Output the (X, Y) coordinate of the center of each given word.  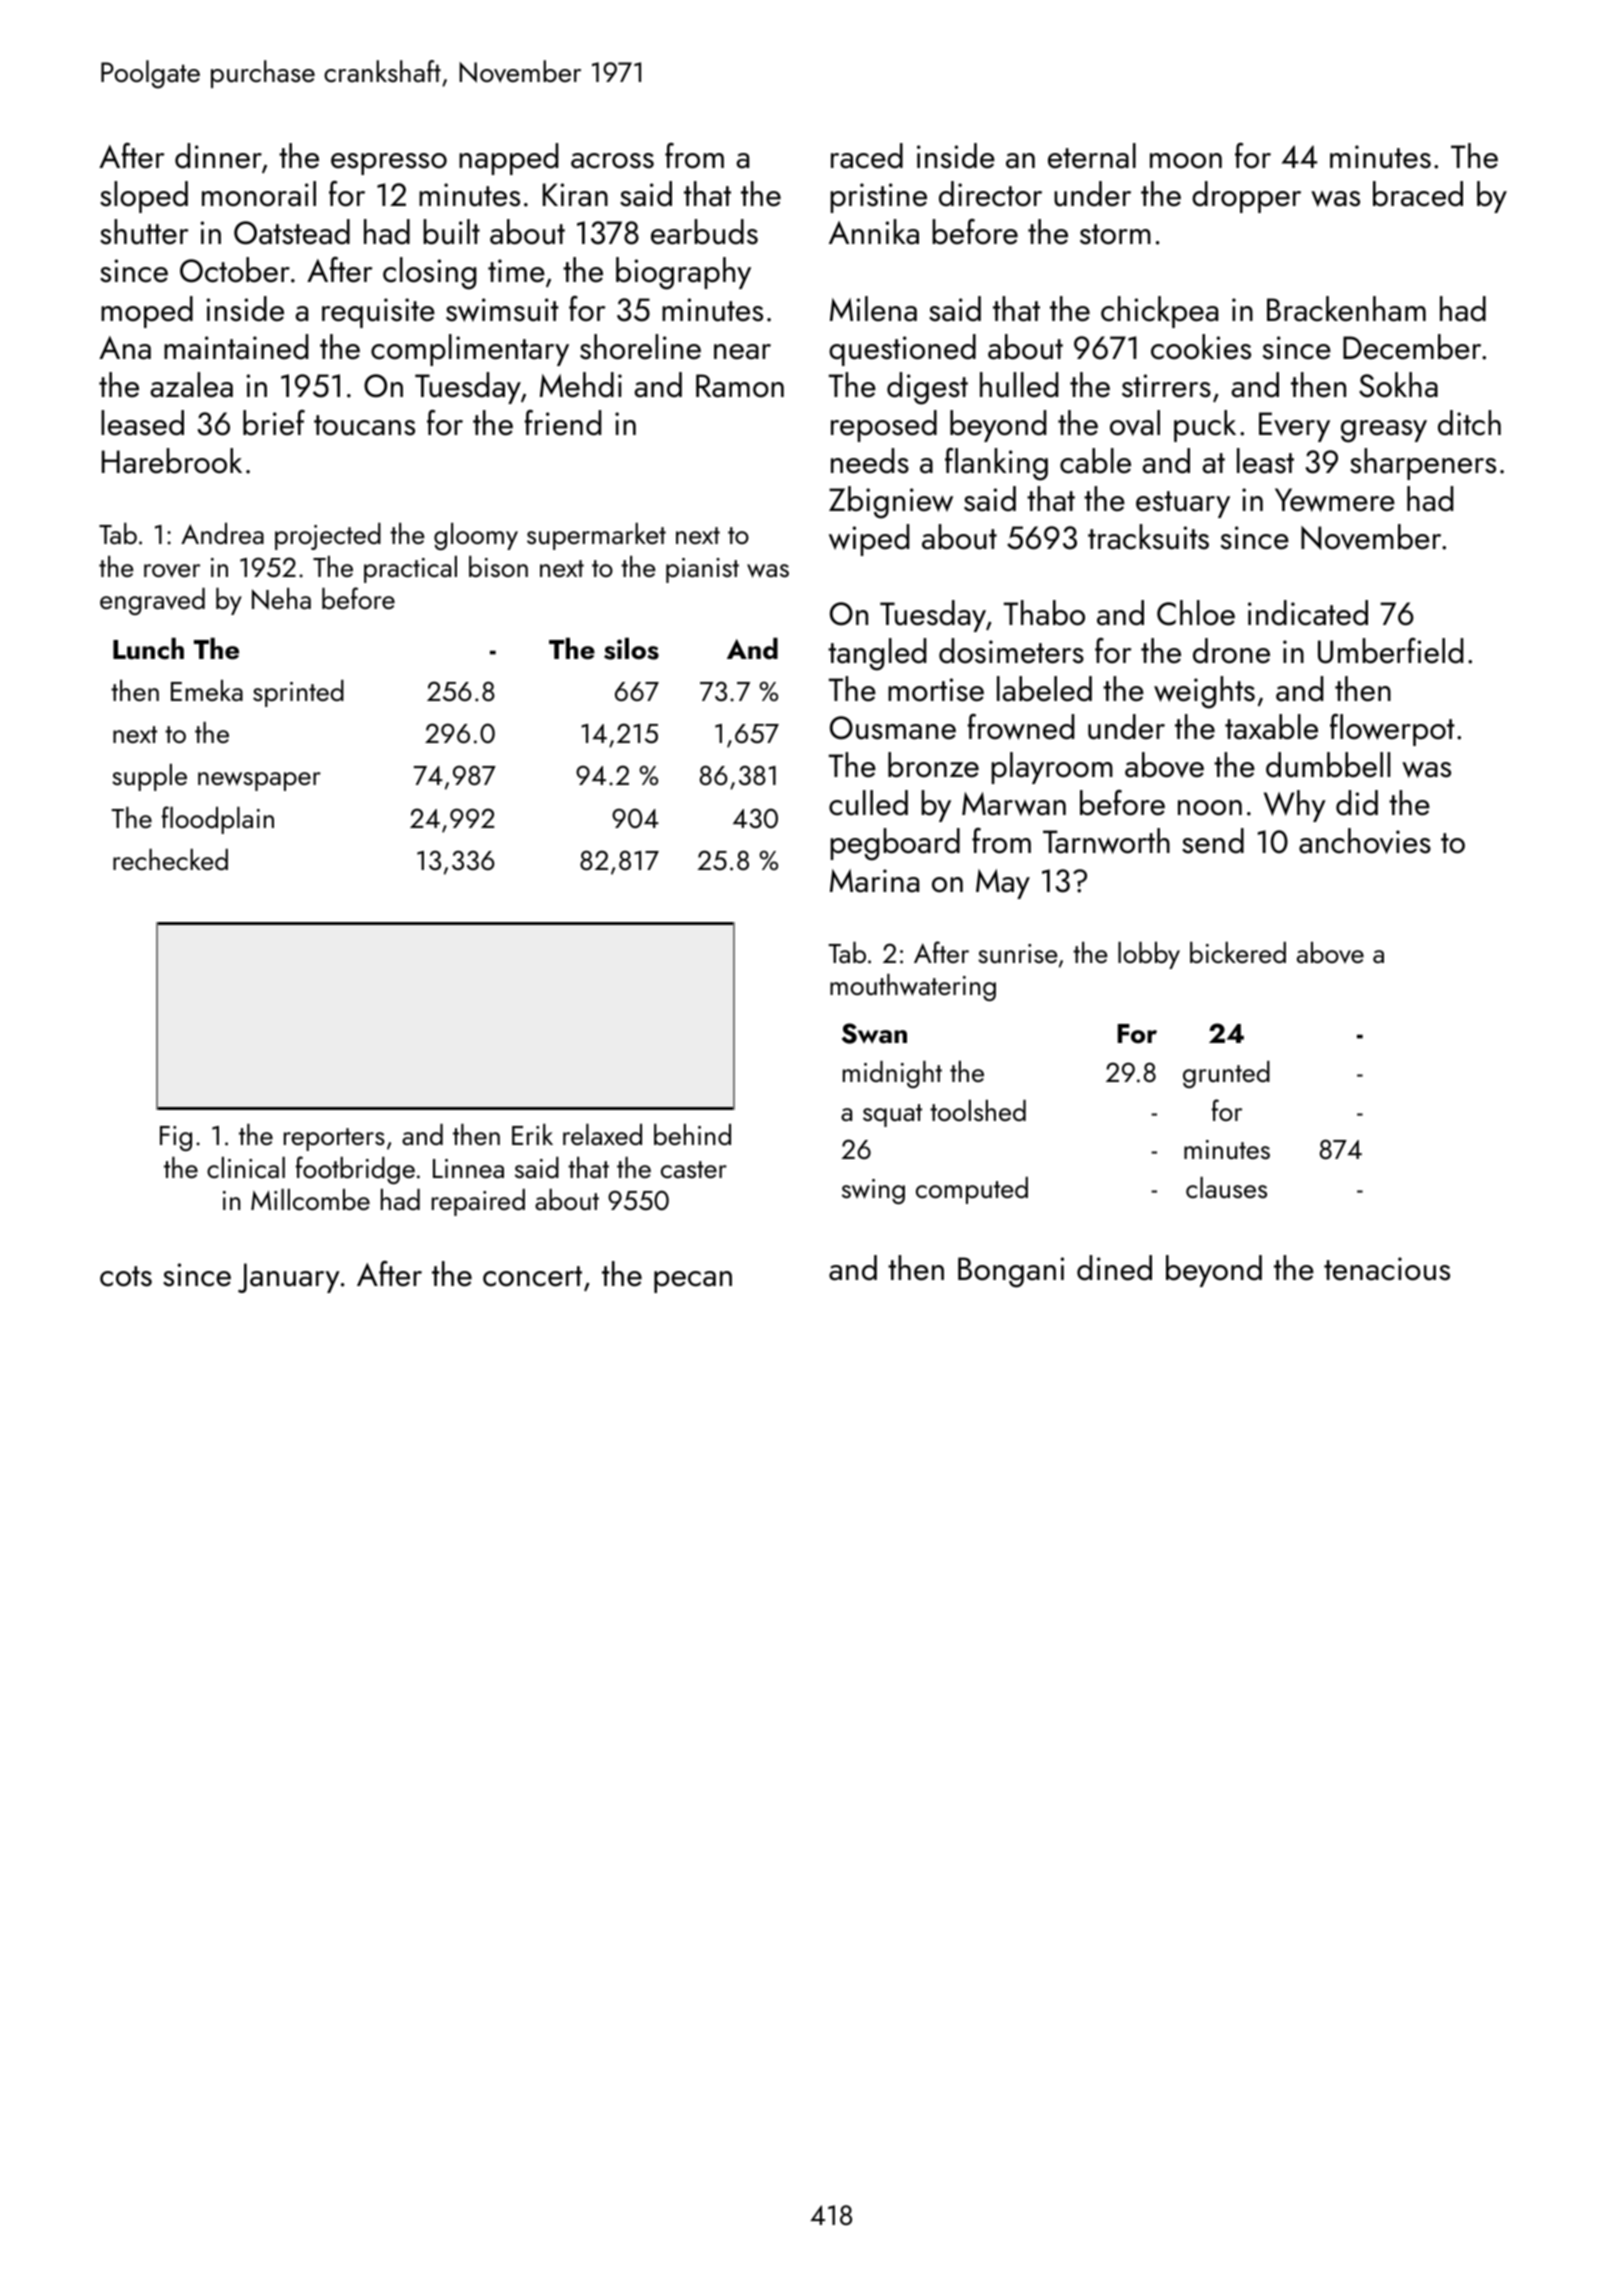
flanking (996, 464)
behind (692, 1134)
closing (429, 273)
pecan (693, 1282)
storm (1115, 234)
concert (532, 1276)
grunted (1226, 1074)
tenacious (1387, 1269)
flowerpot (1392, 730)
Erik (532, 1134)
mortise (936, 690)
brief (274, 423)
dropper (1246, 197)
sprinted (298, 693)
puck (1205, 426)
